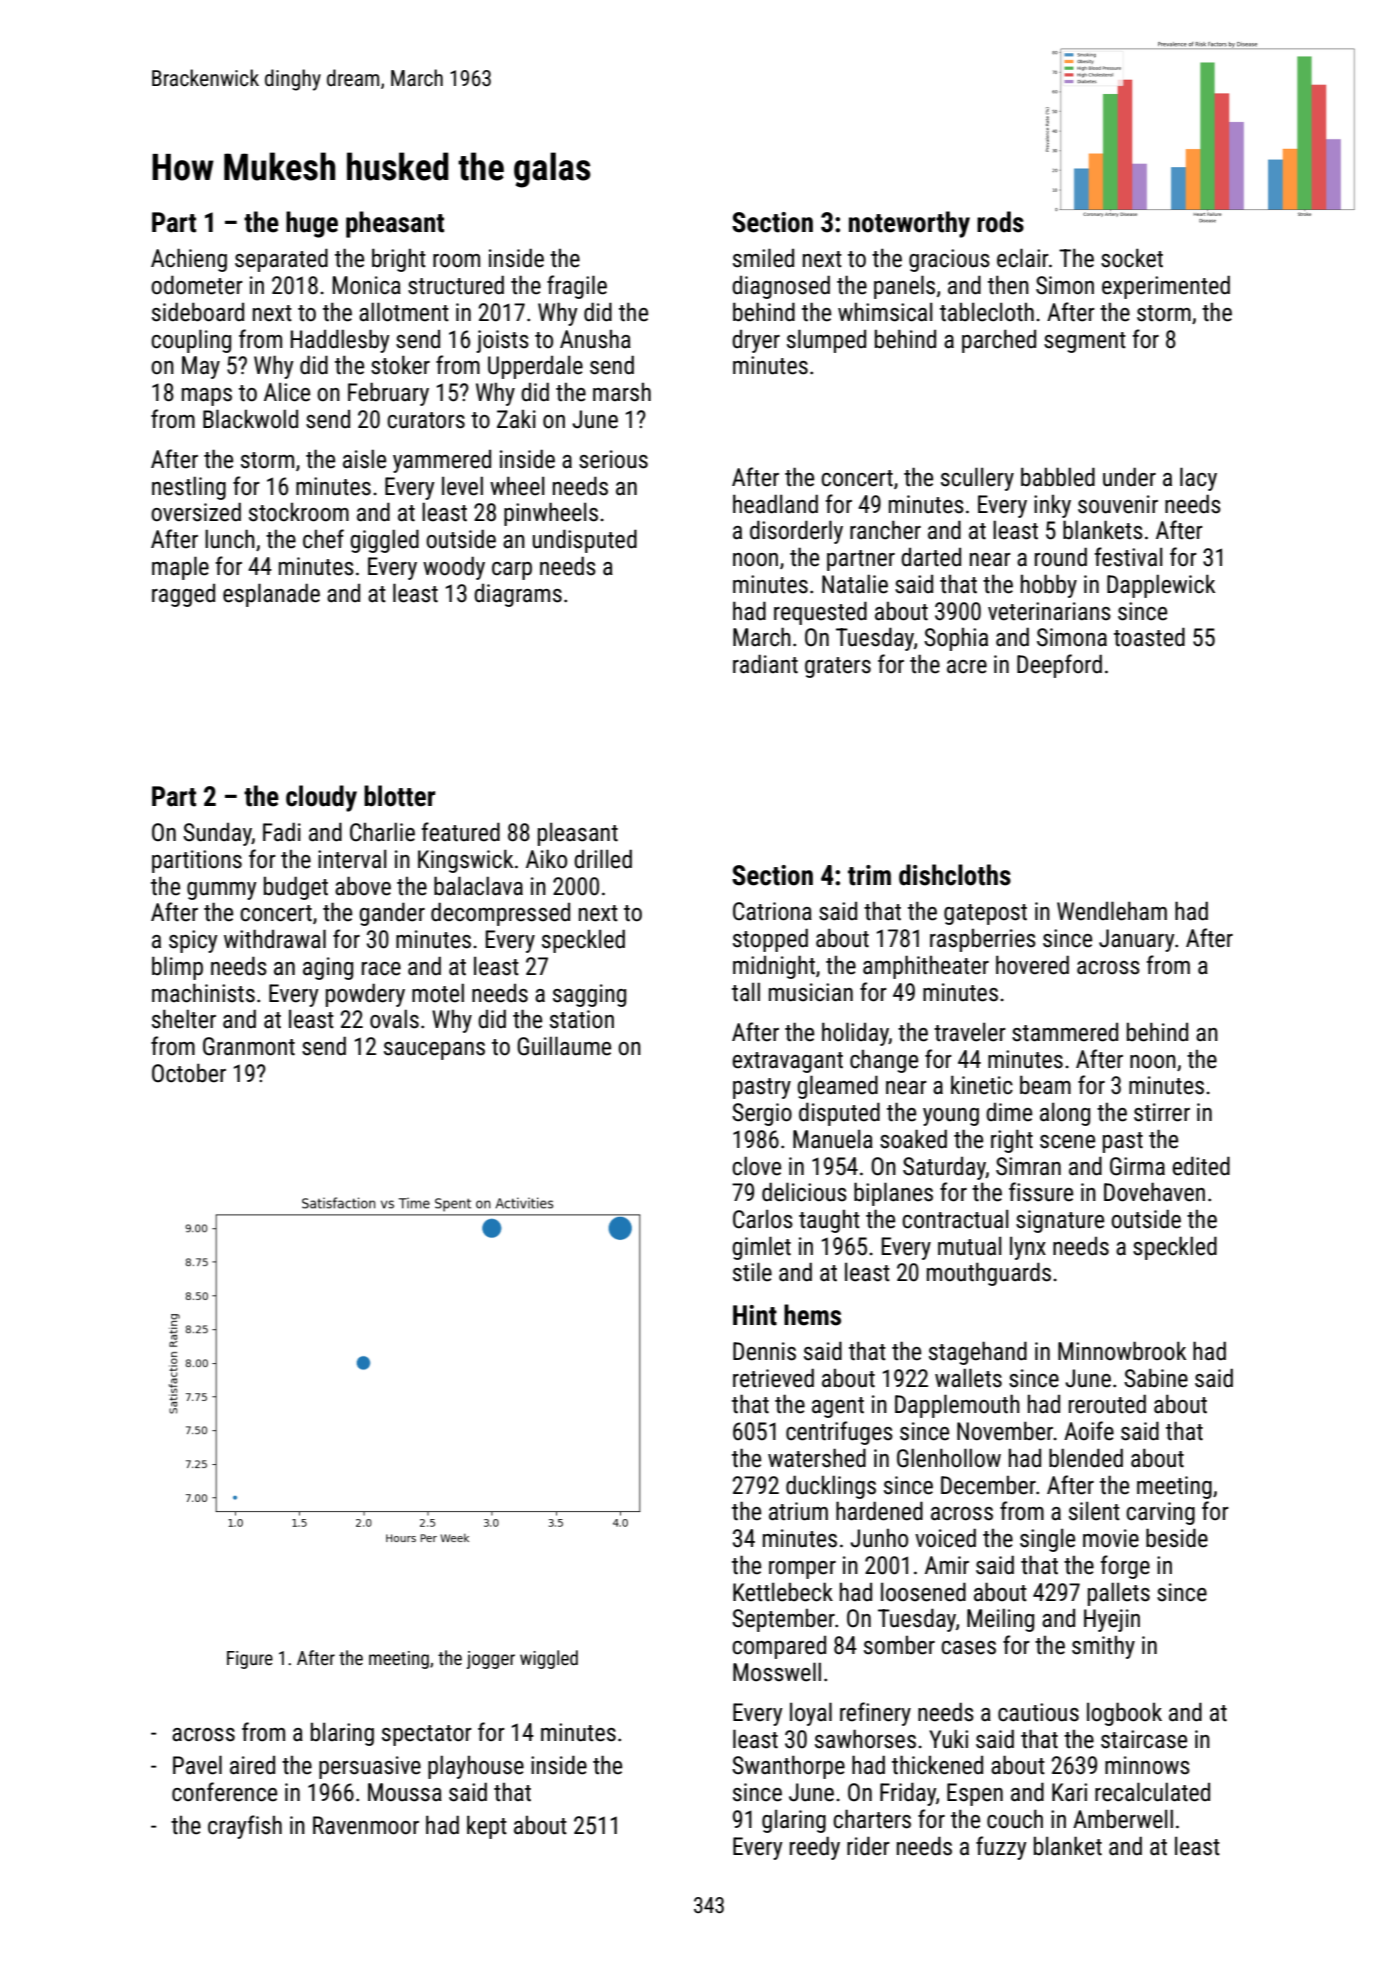 This image has height=1969, width=1386. What do you see at coordinates (487, 1827) in the image?
I see `kept` at bounding box center [487, 1827].
